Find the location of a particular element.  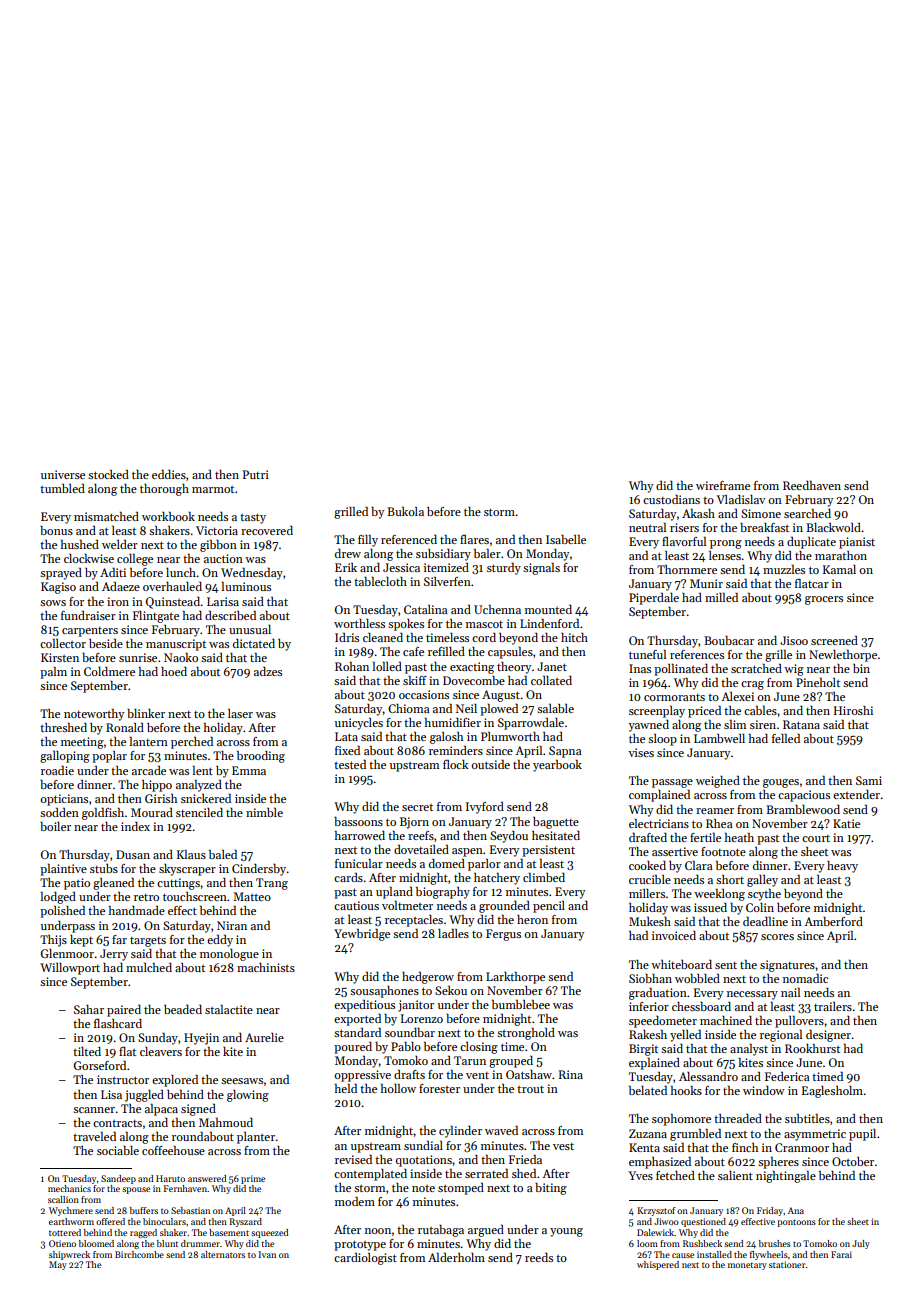

wireframe is located at coordinates (723, 485).
